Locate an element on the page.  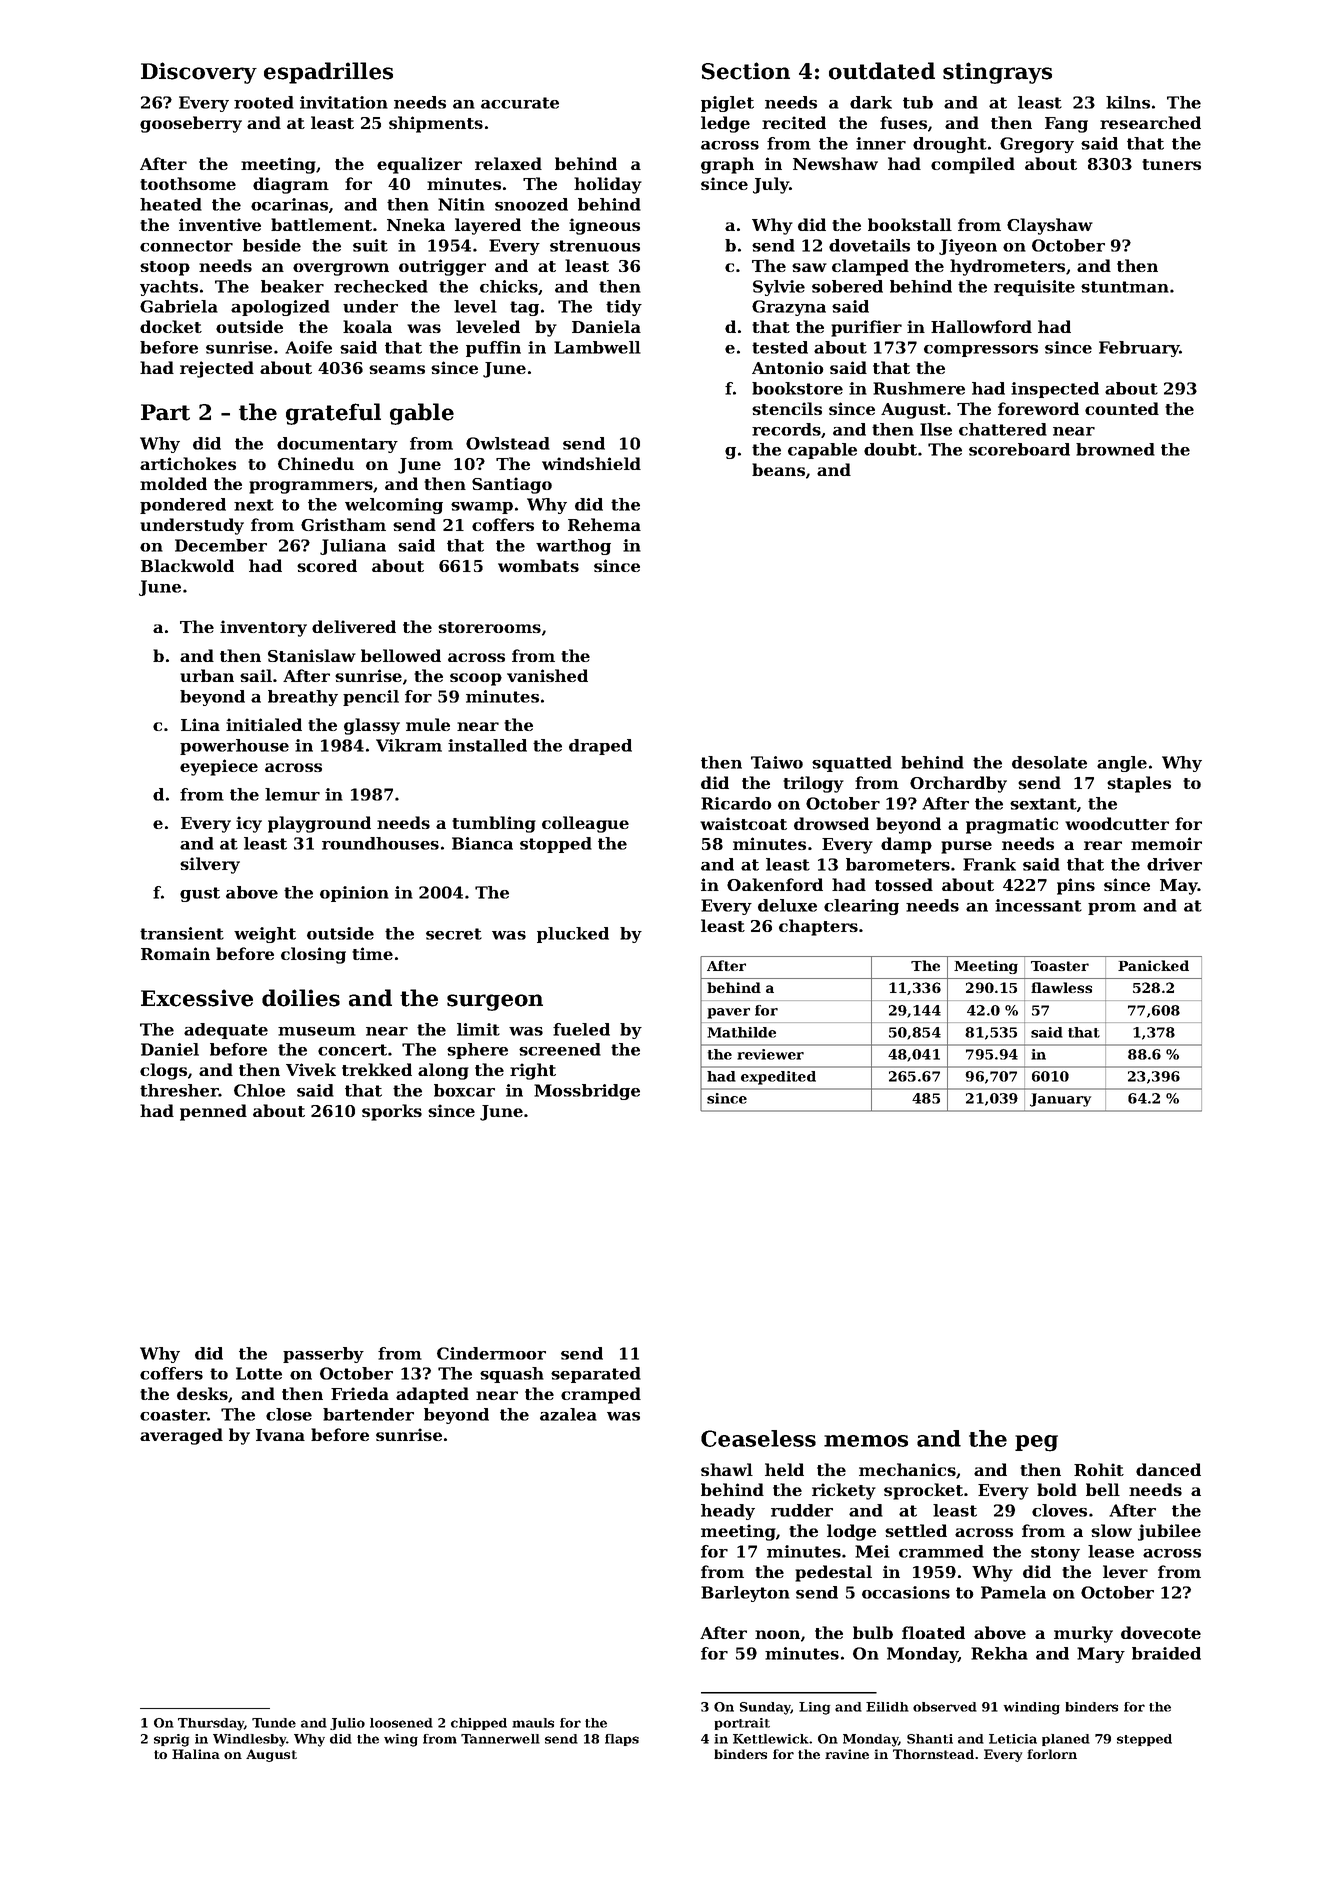
Panicked is located at coordinates (1153, 965).
